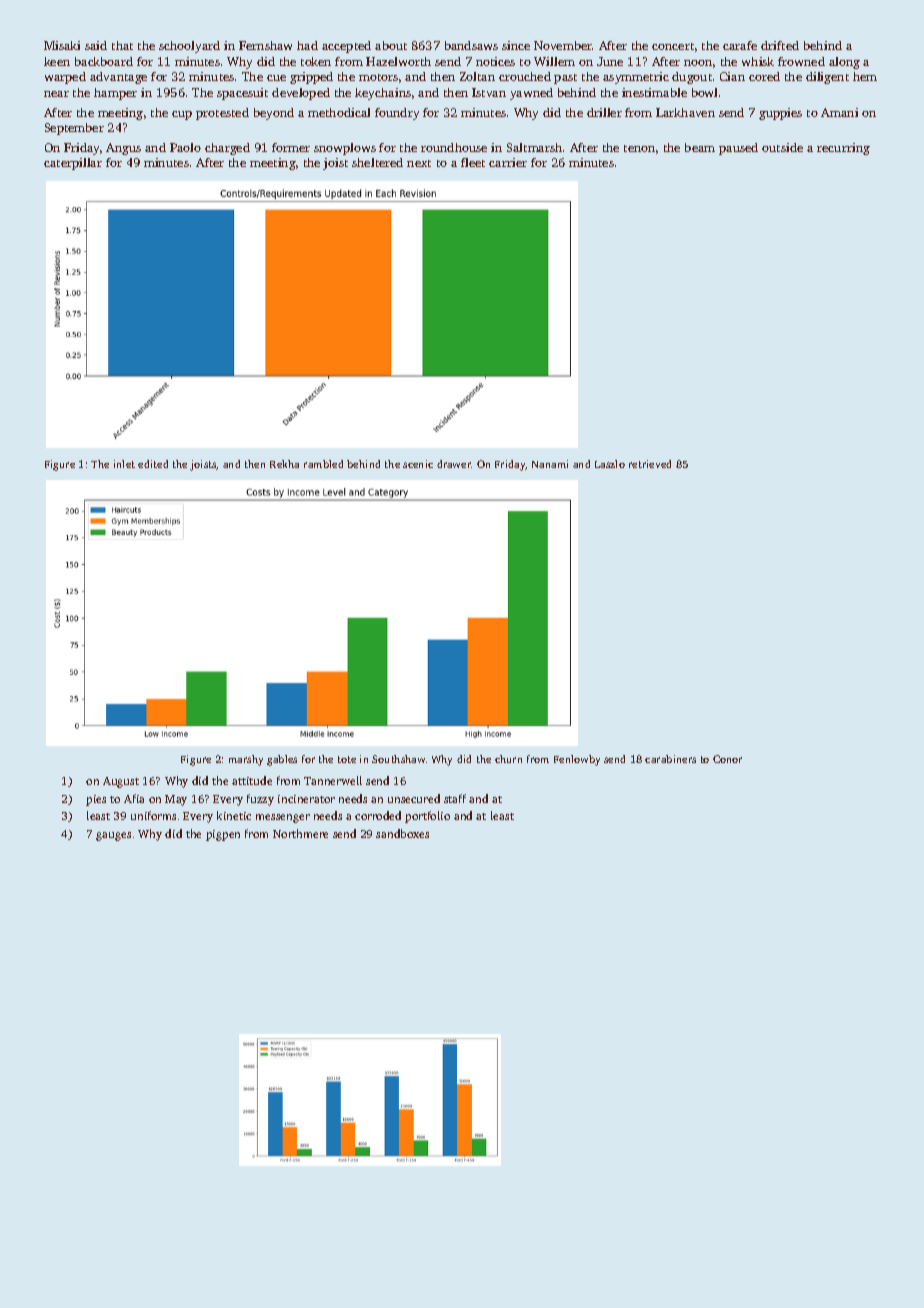 This image has height=1308, width=924. What do you see at coordinates (738, 149) in the image?
I see `paused` at bounding box center [738, 149].
